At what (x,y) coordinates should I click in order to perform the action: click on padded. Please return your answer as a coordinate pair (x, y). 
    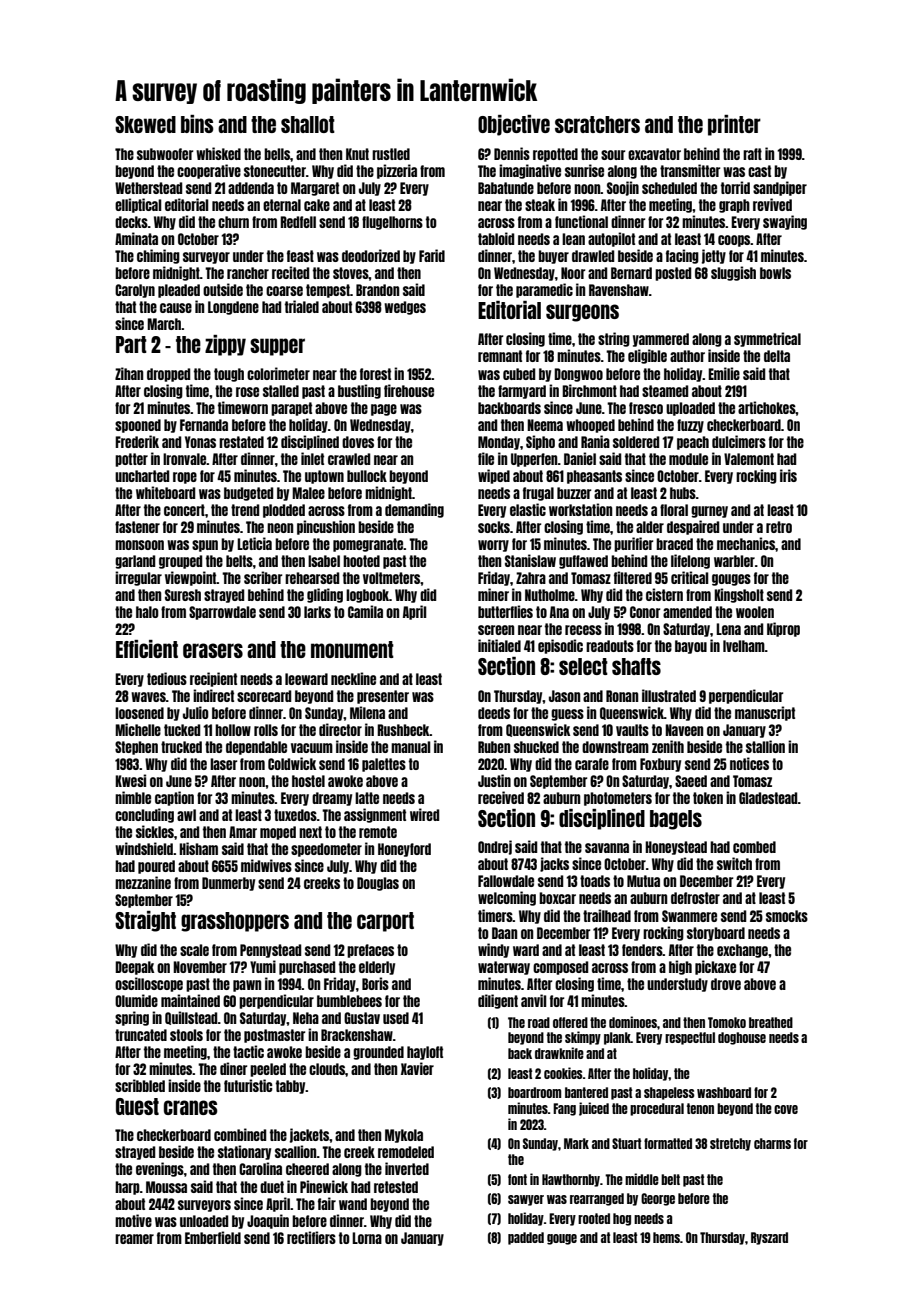
    Looking at the image, I should click on (526, 1238).
